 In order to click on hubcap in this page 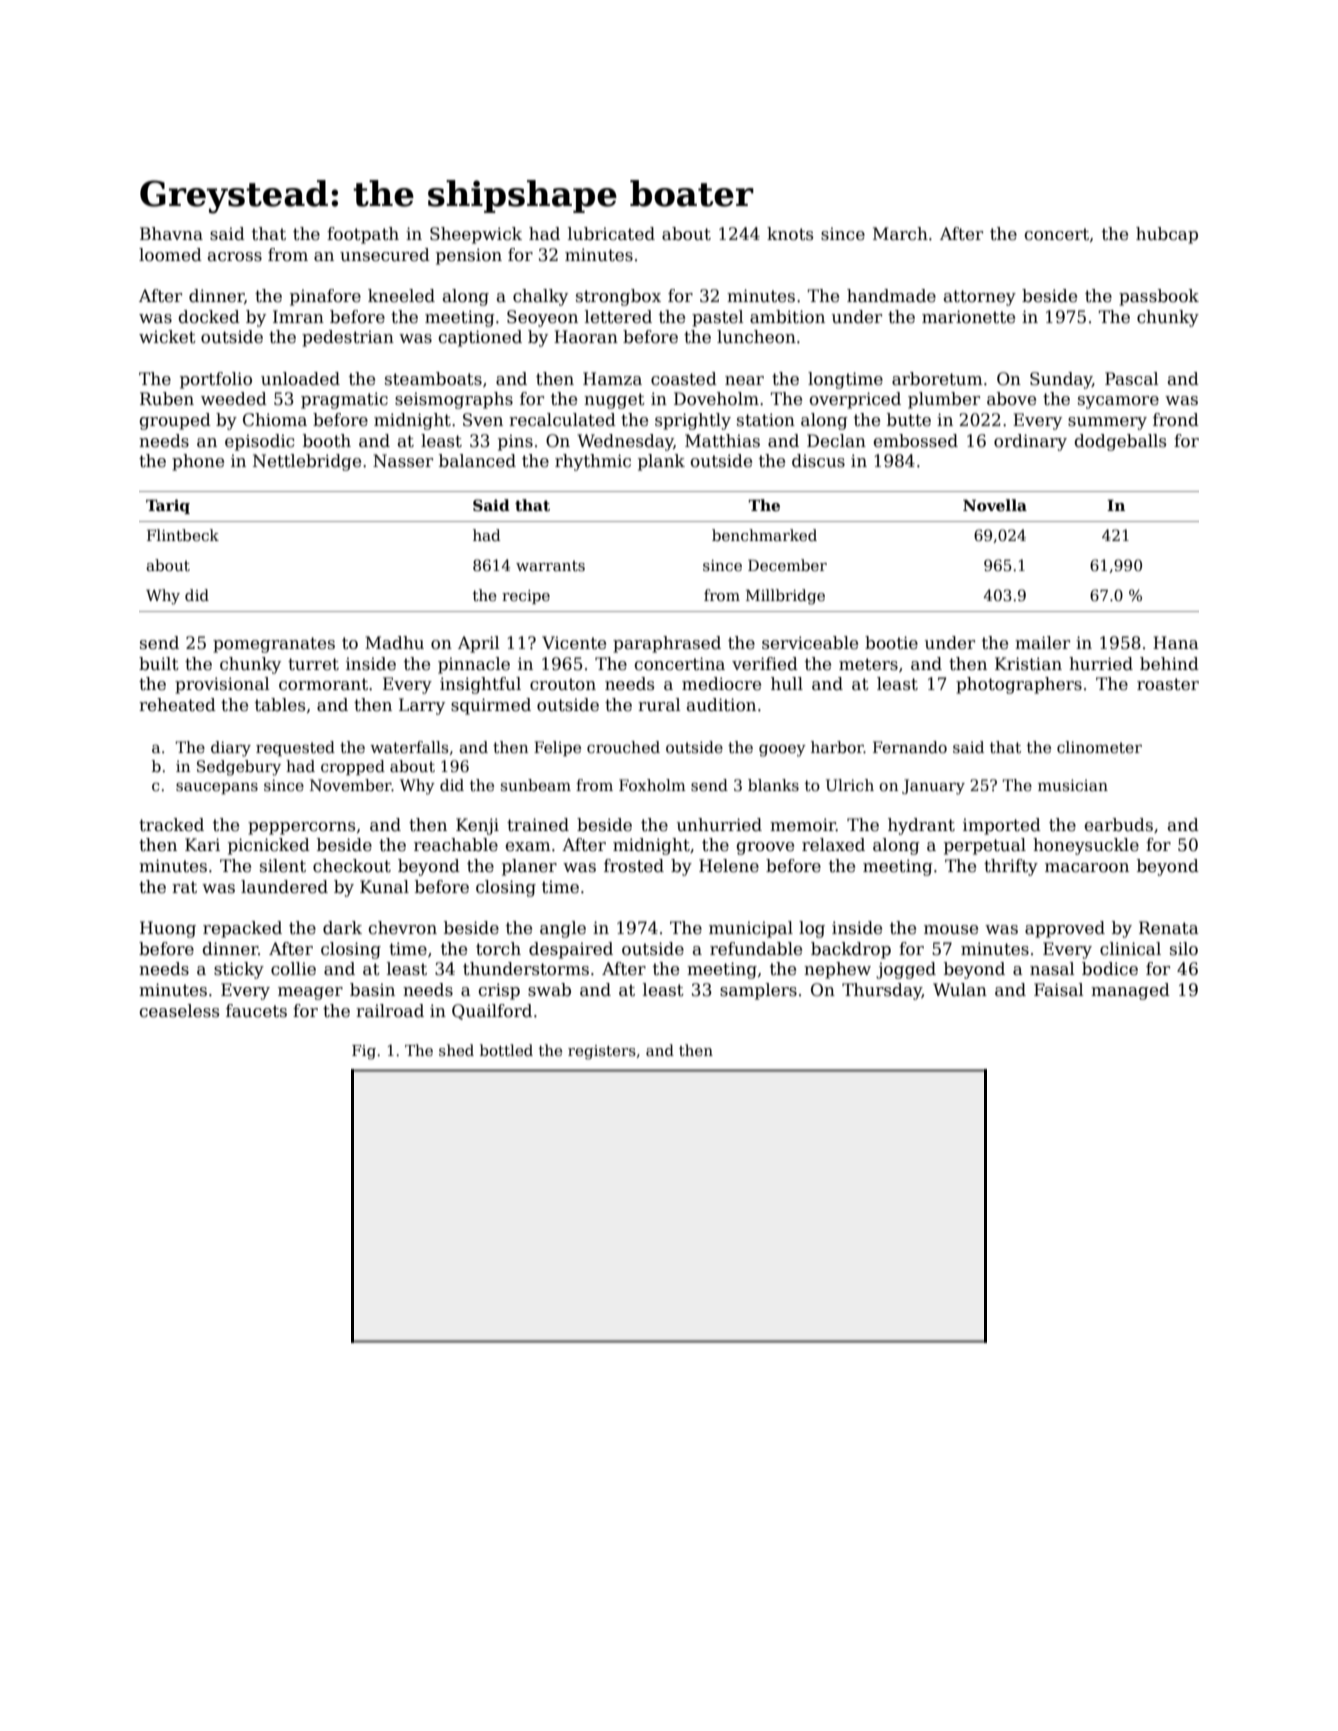, I will do `click(1167, 235)`.
